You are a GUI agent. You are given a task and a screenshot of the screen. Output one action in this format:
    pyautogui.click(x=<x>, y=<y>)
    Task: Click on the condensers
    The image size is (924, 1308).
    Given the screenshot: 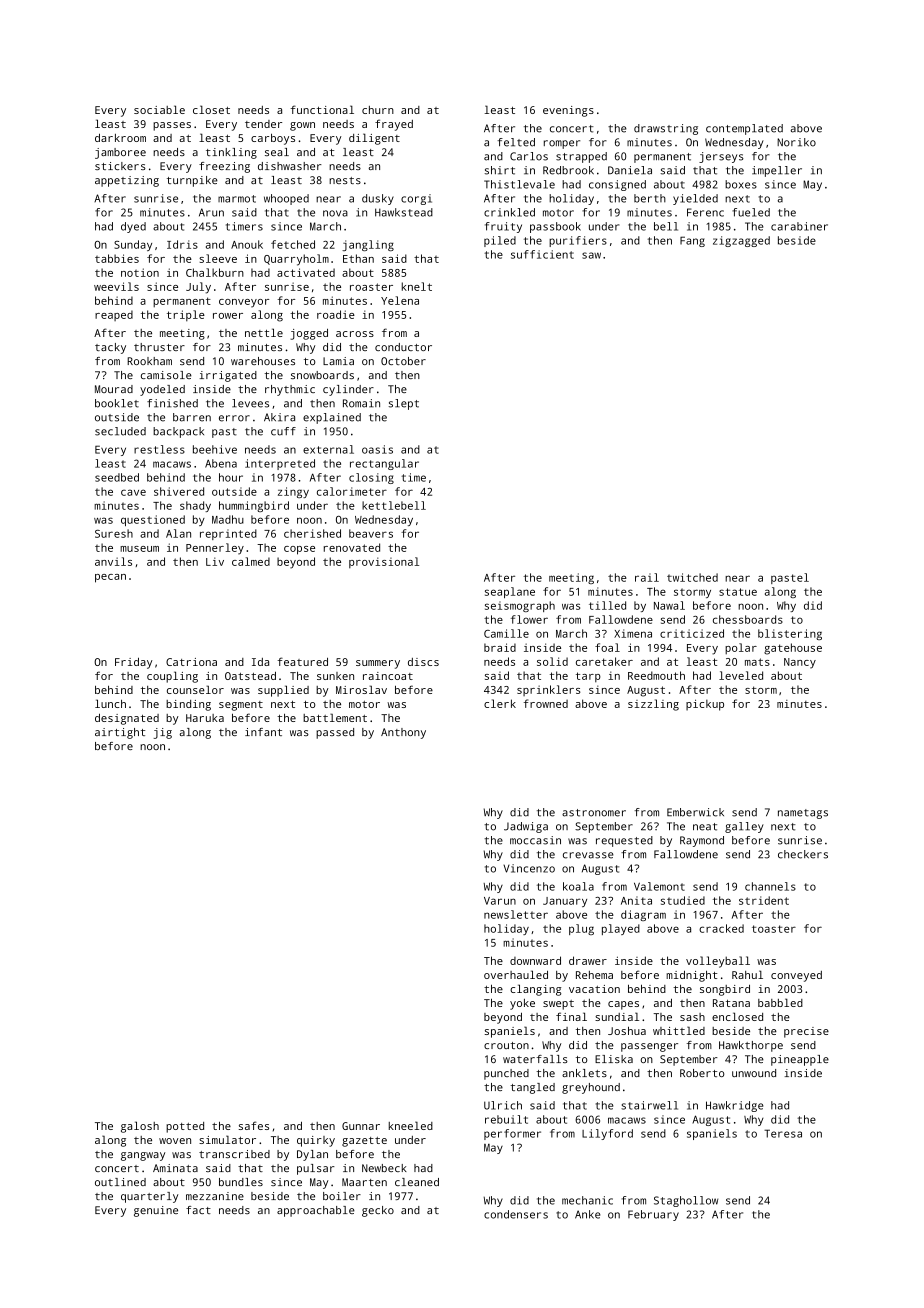 What is the action you would take?
    pyautogui.click(x=516, y=1214)
